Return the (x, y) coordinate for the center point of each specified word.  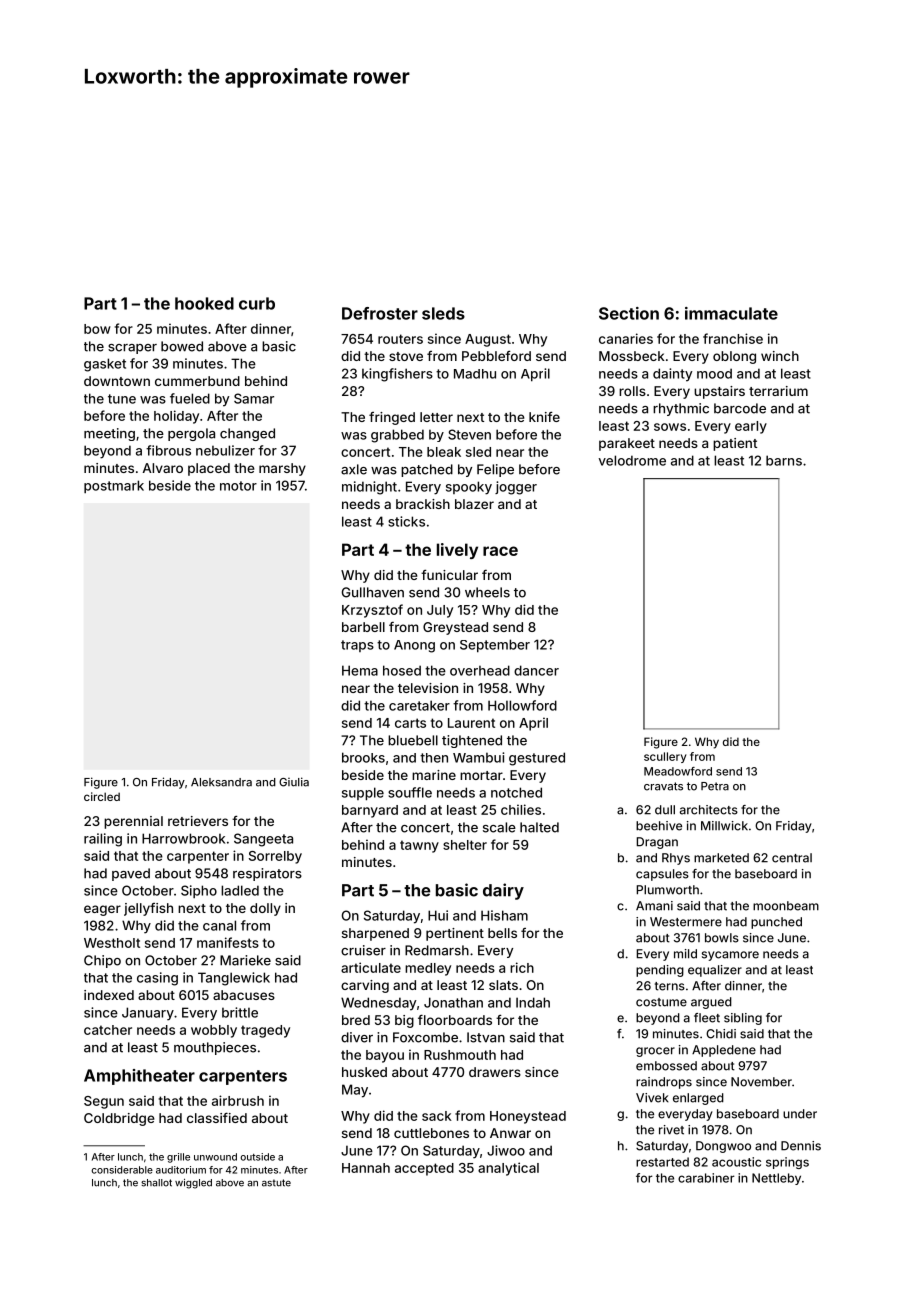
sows (670, 427)
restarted (662, 1162)
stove (406, 356)
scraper (132, 349)
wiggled (193, 1184)
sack (437, 1116)
